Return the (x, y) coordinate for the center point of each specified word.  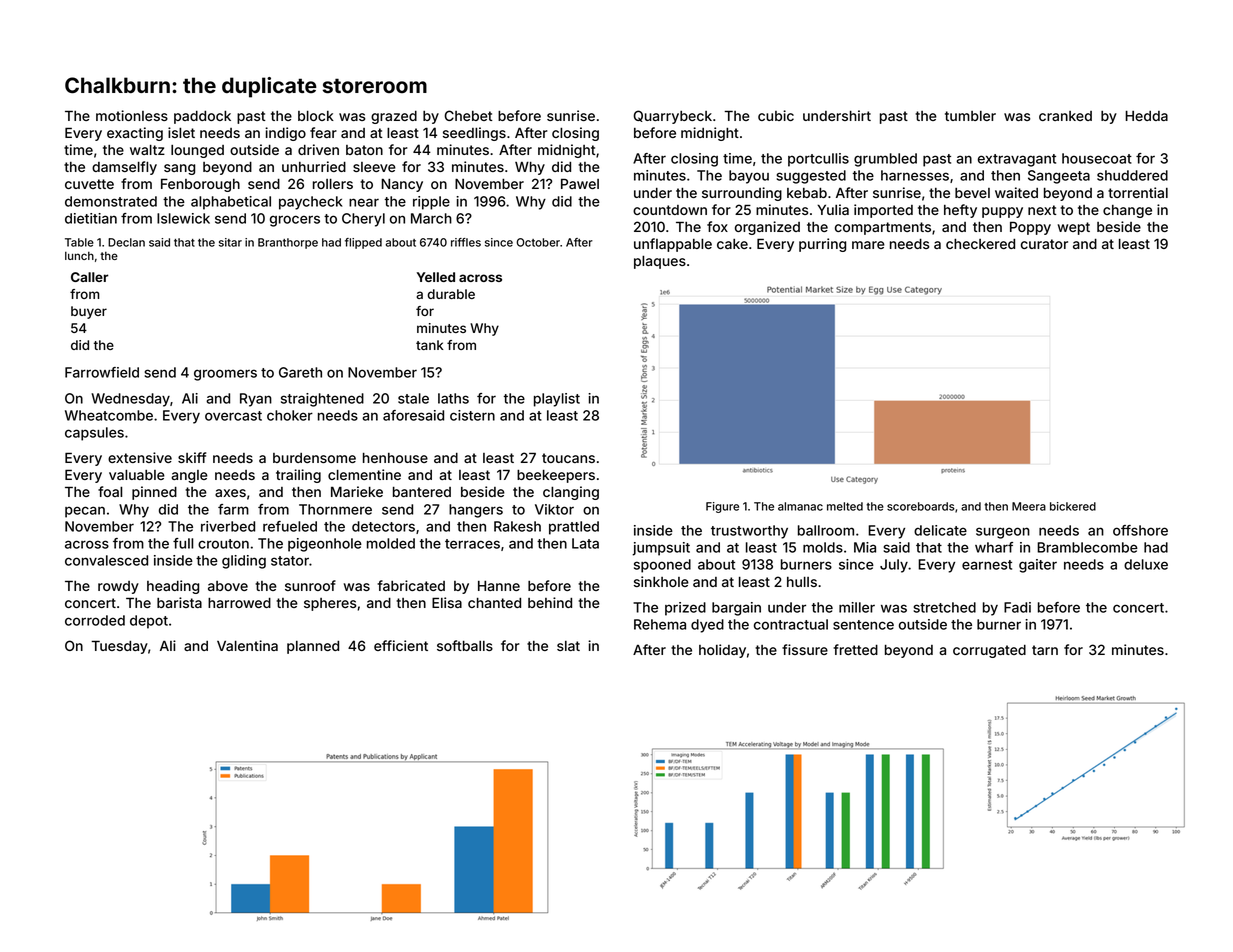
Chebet (468, 115)
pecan (85, 512)
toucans (568, 458)
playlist (557, 400)
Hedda (1146, 116)
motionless (132, 115)
